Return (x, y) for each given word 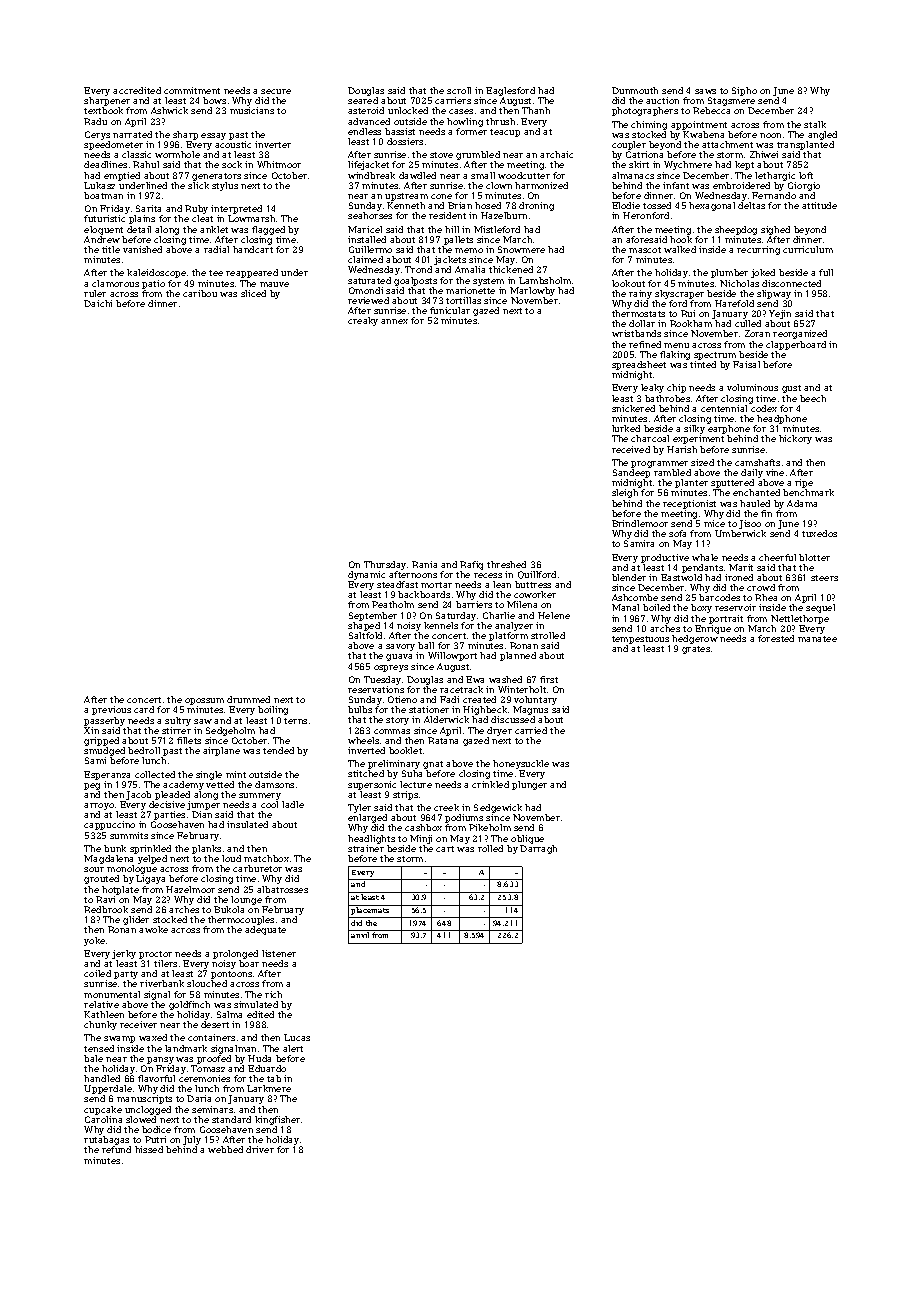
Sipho (744, 91)
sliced (253, 293)
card (144, 709)
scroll (459, 90)
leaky (652, 388)
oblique (527, 839)
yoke (94, 941)
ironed (739, 577)
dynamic (366, 575)
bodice (156, 1129)
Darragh (538, 849)
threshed (506, 564)
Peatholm (393, 604)
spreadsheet (639, 365)
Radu (95, 121)
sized (702, 462)
